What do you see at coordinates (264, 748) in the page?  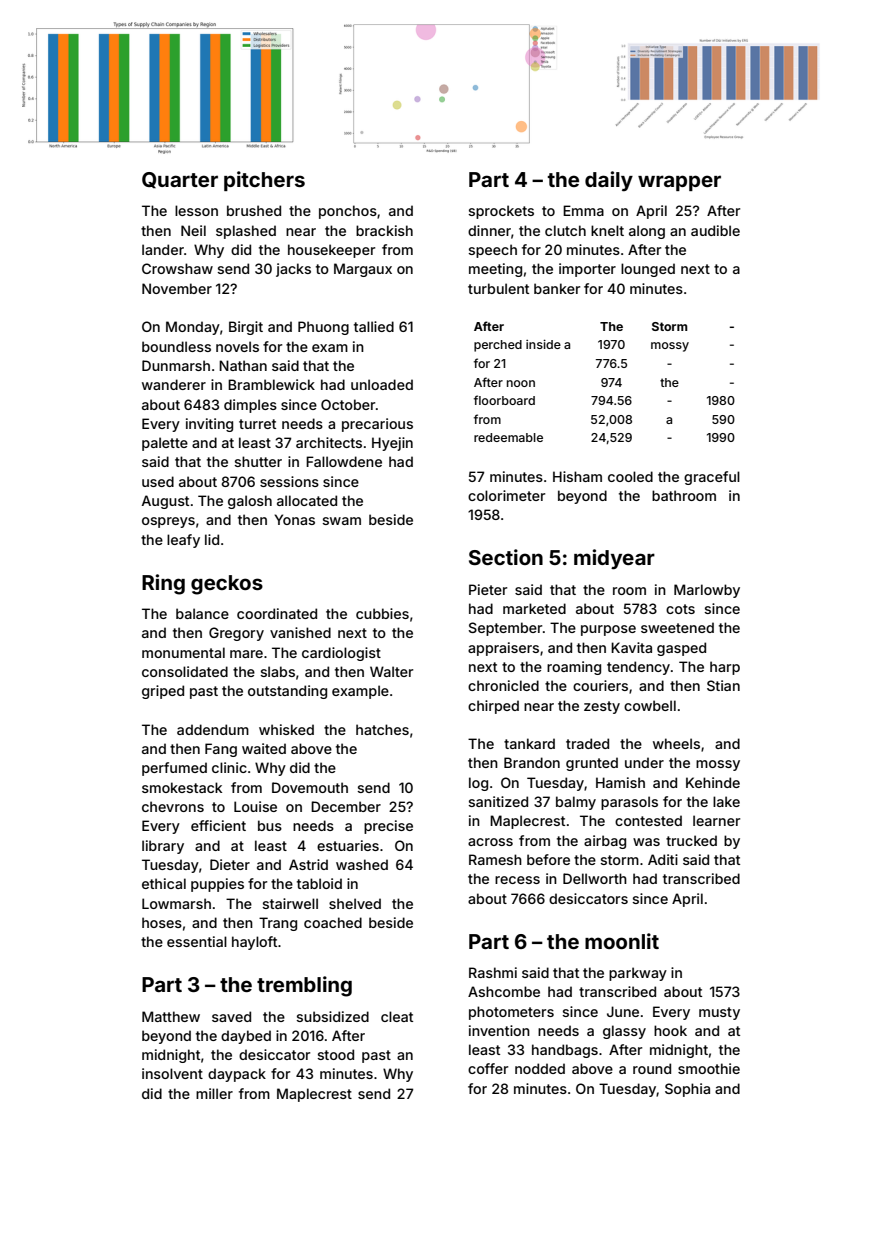 I see `waited` at bounding box center [264, 748].
